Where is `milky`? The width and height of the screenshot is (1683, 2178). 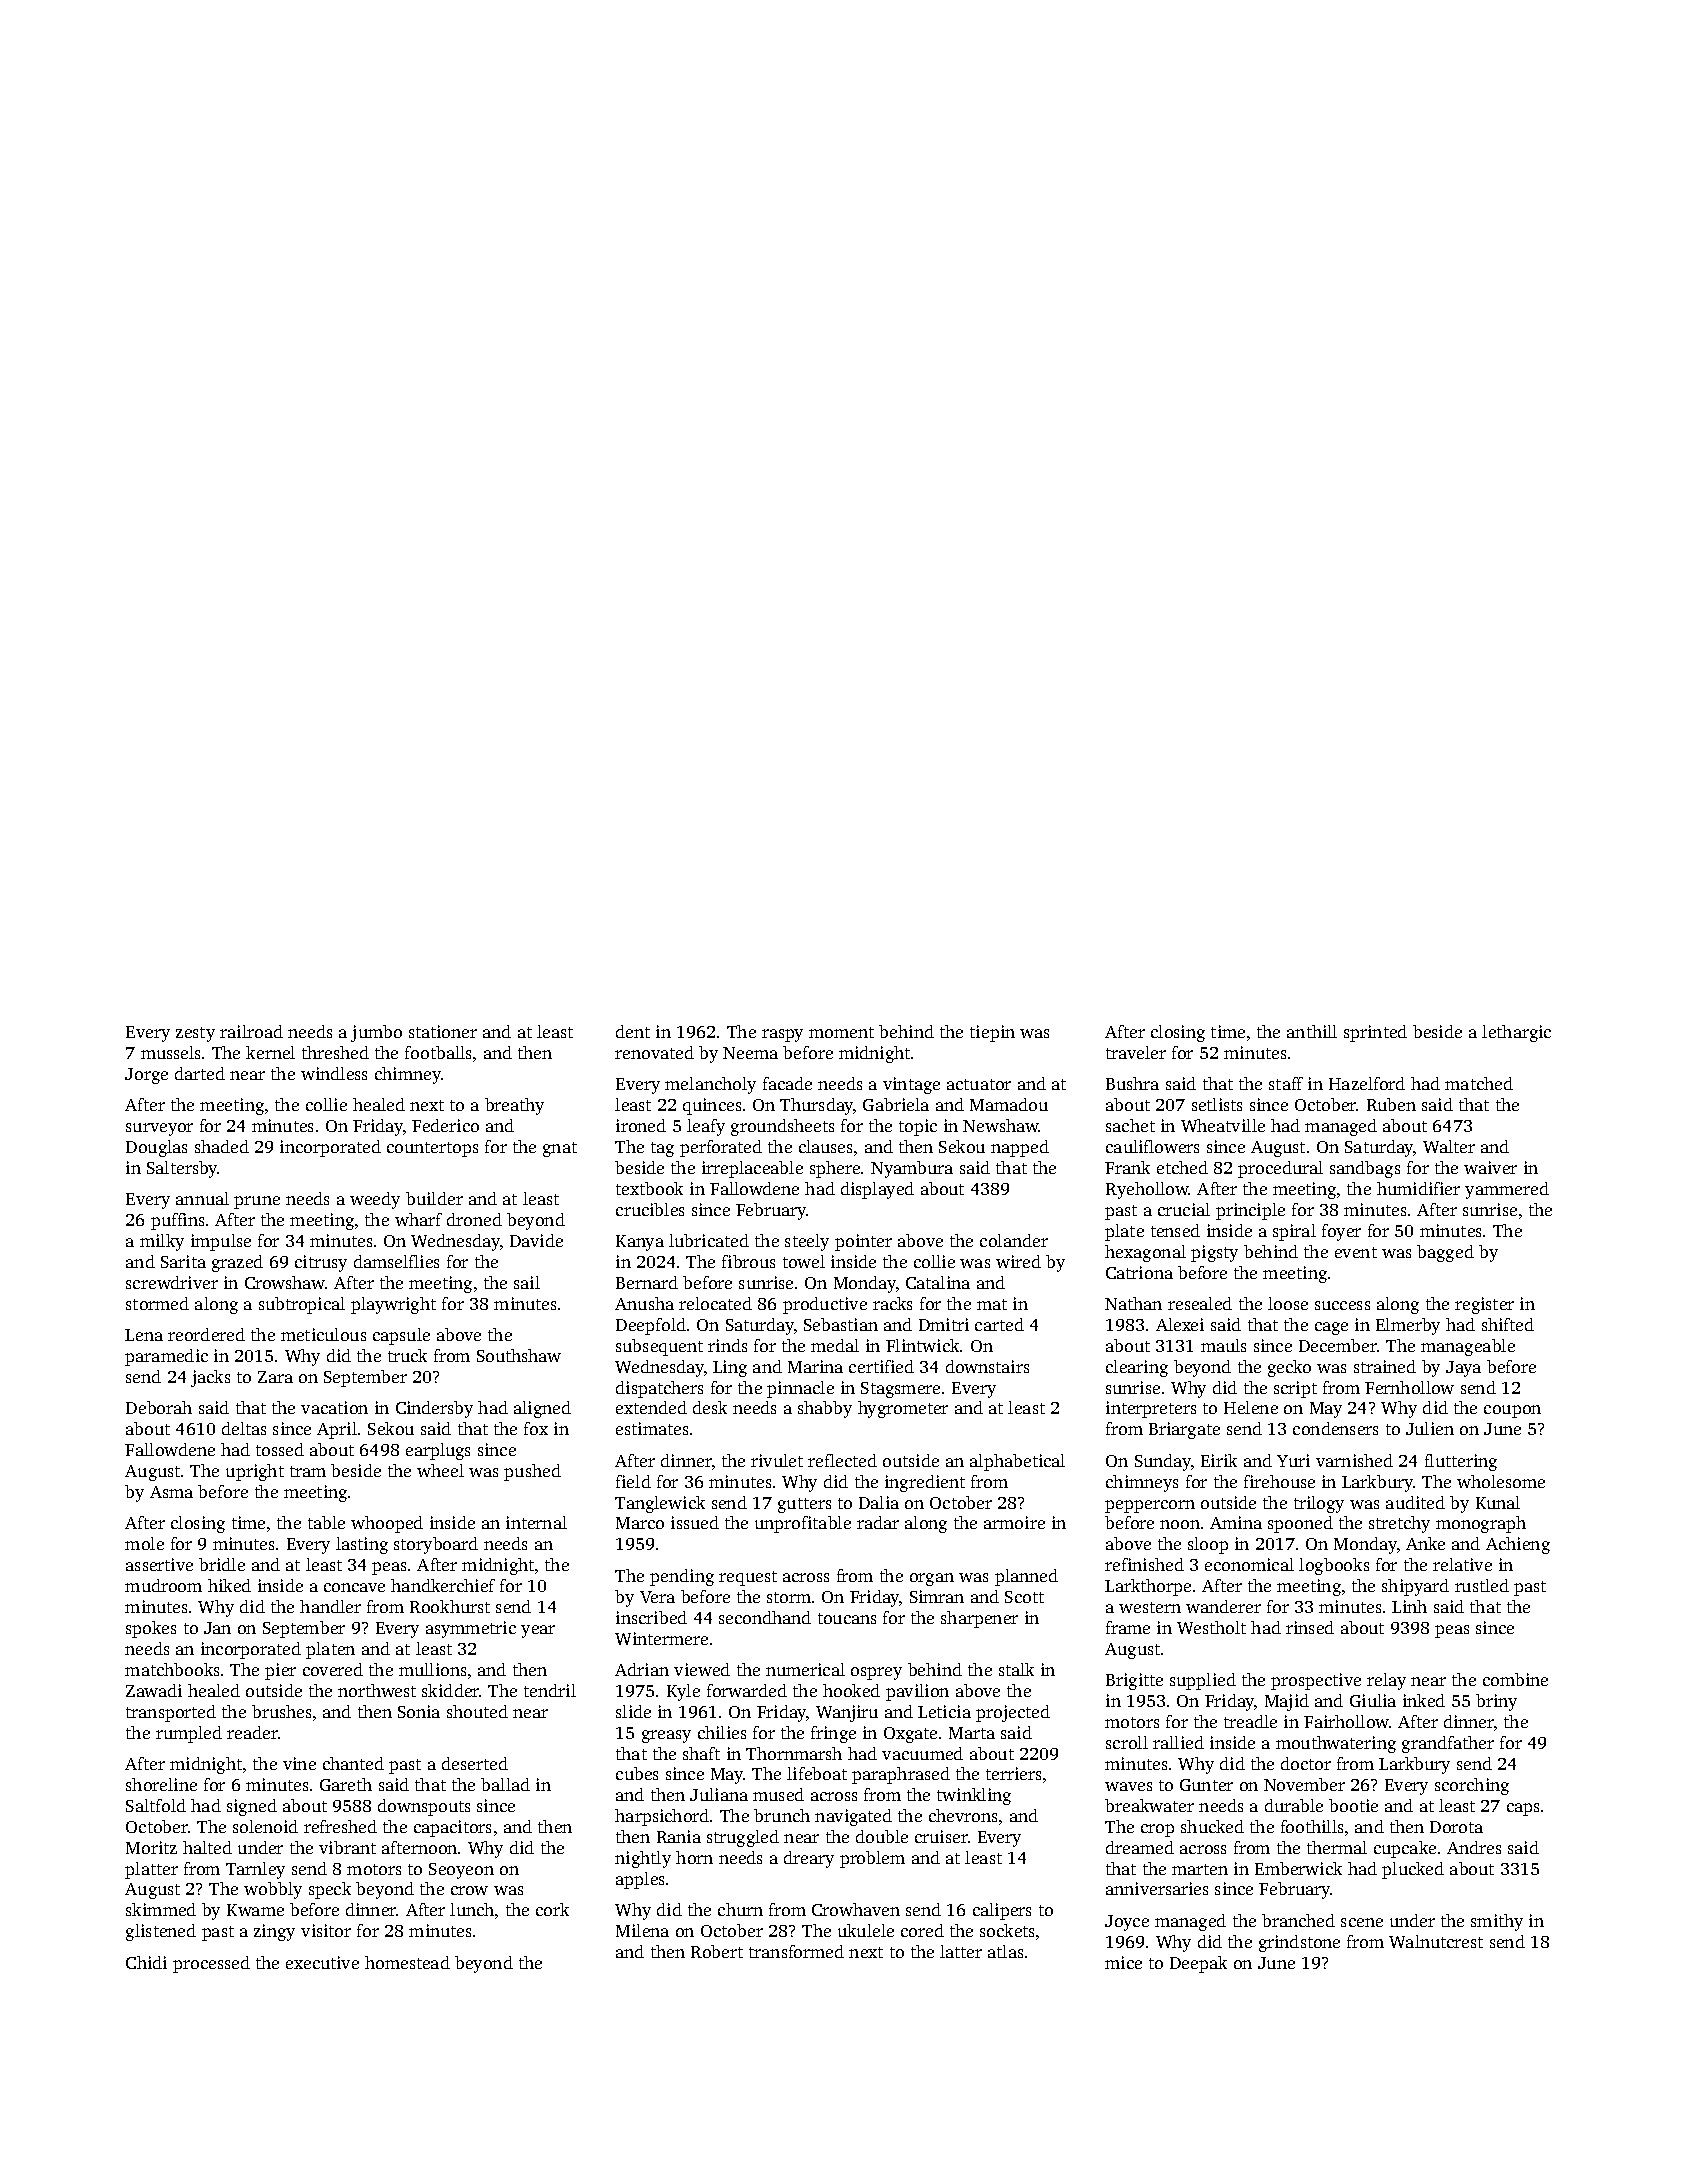
milky is located at coordinates (162, 1242).
